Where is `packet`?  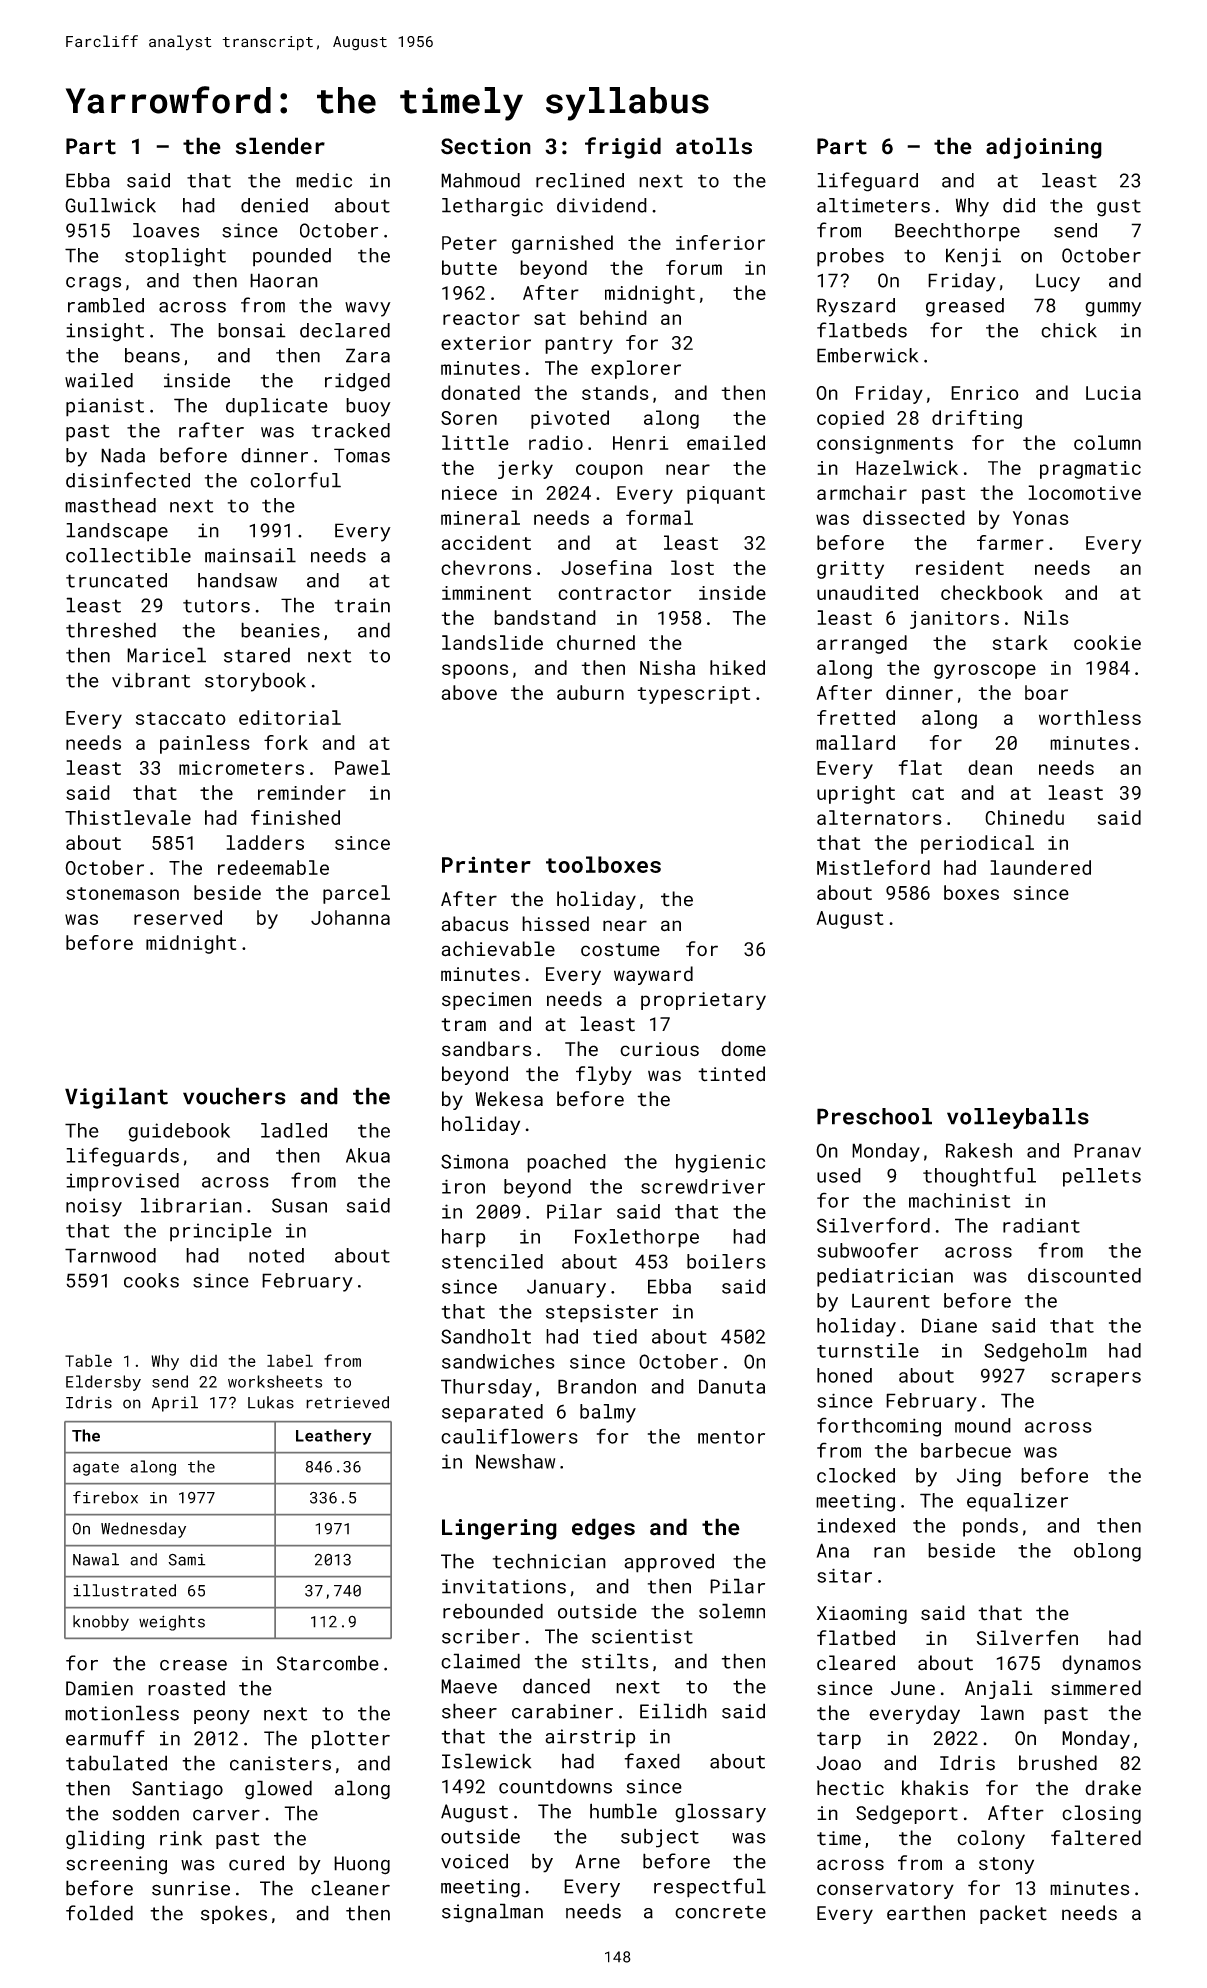
packet is located at coordinates (1013, 1914).
